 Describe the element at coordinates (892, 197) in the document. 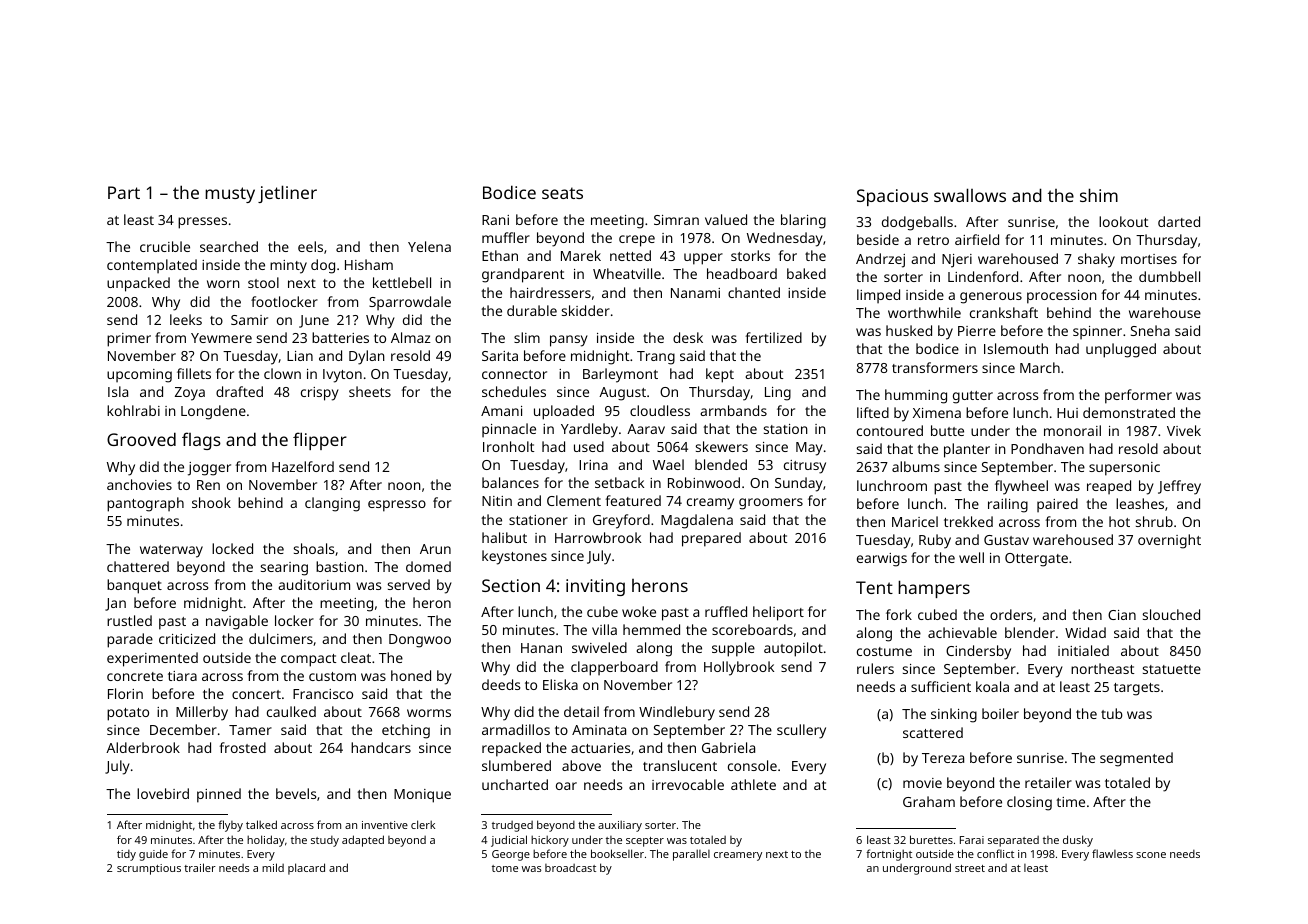

I see `Spacious` at that location.
